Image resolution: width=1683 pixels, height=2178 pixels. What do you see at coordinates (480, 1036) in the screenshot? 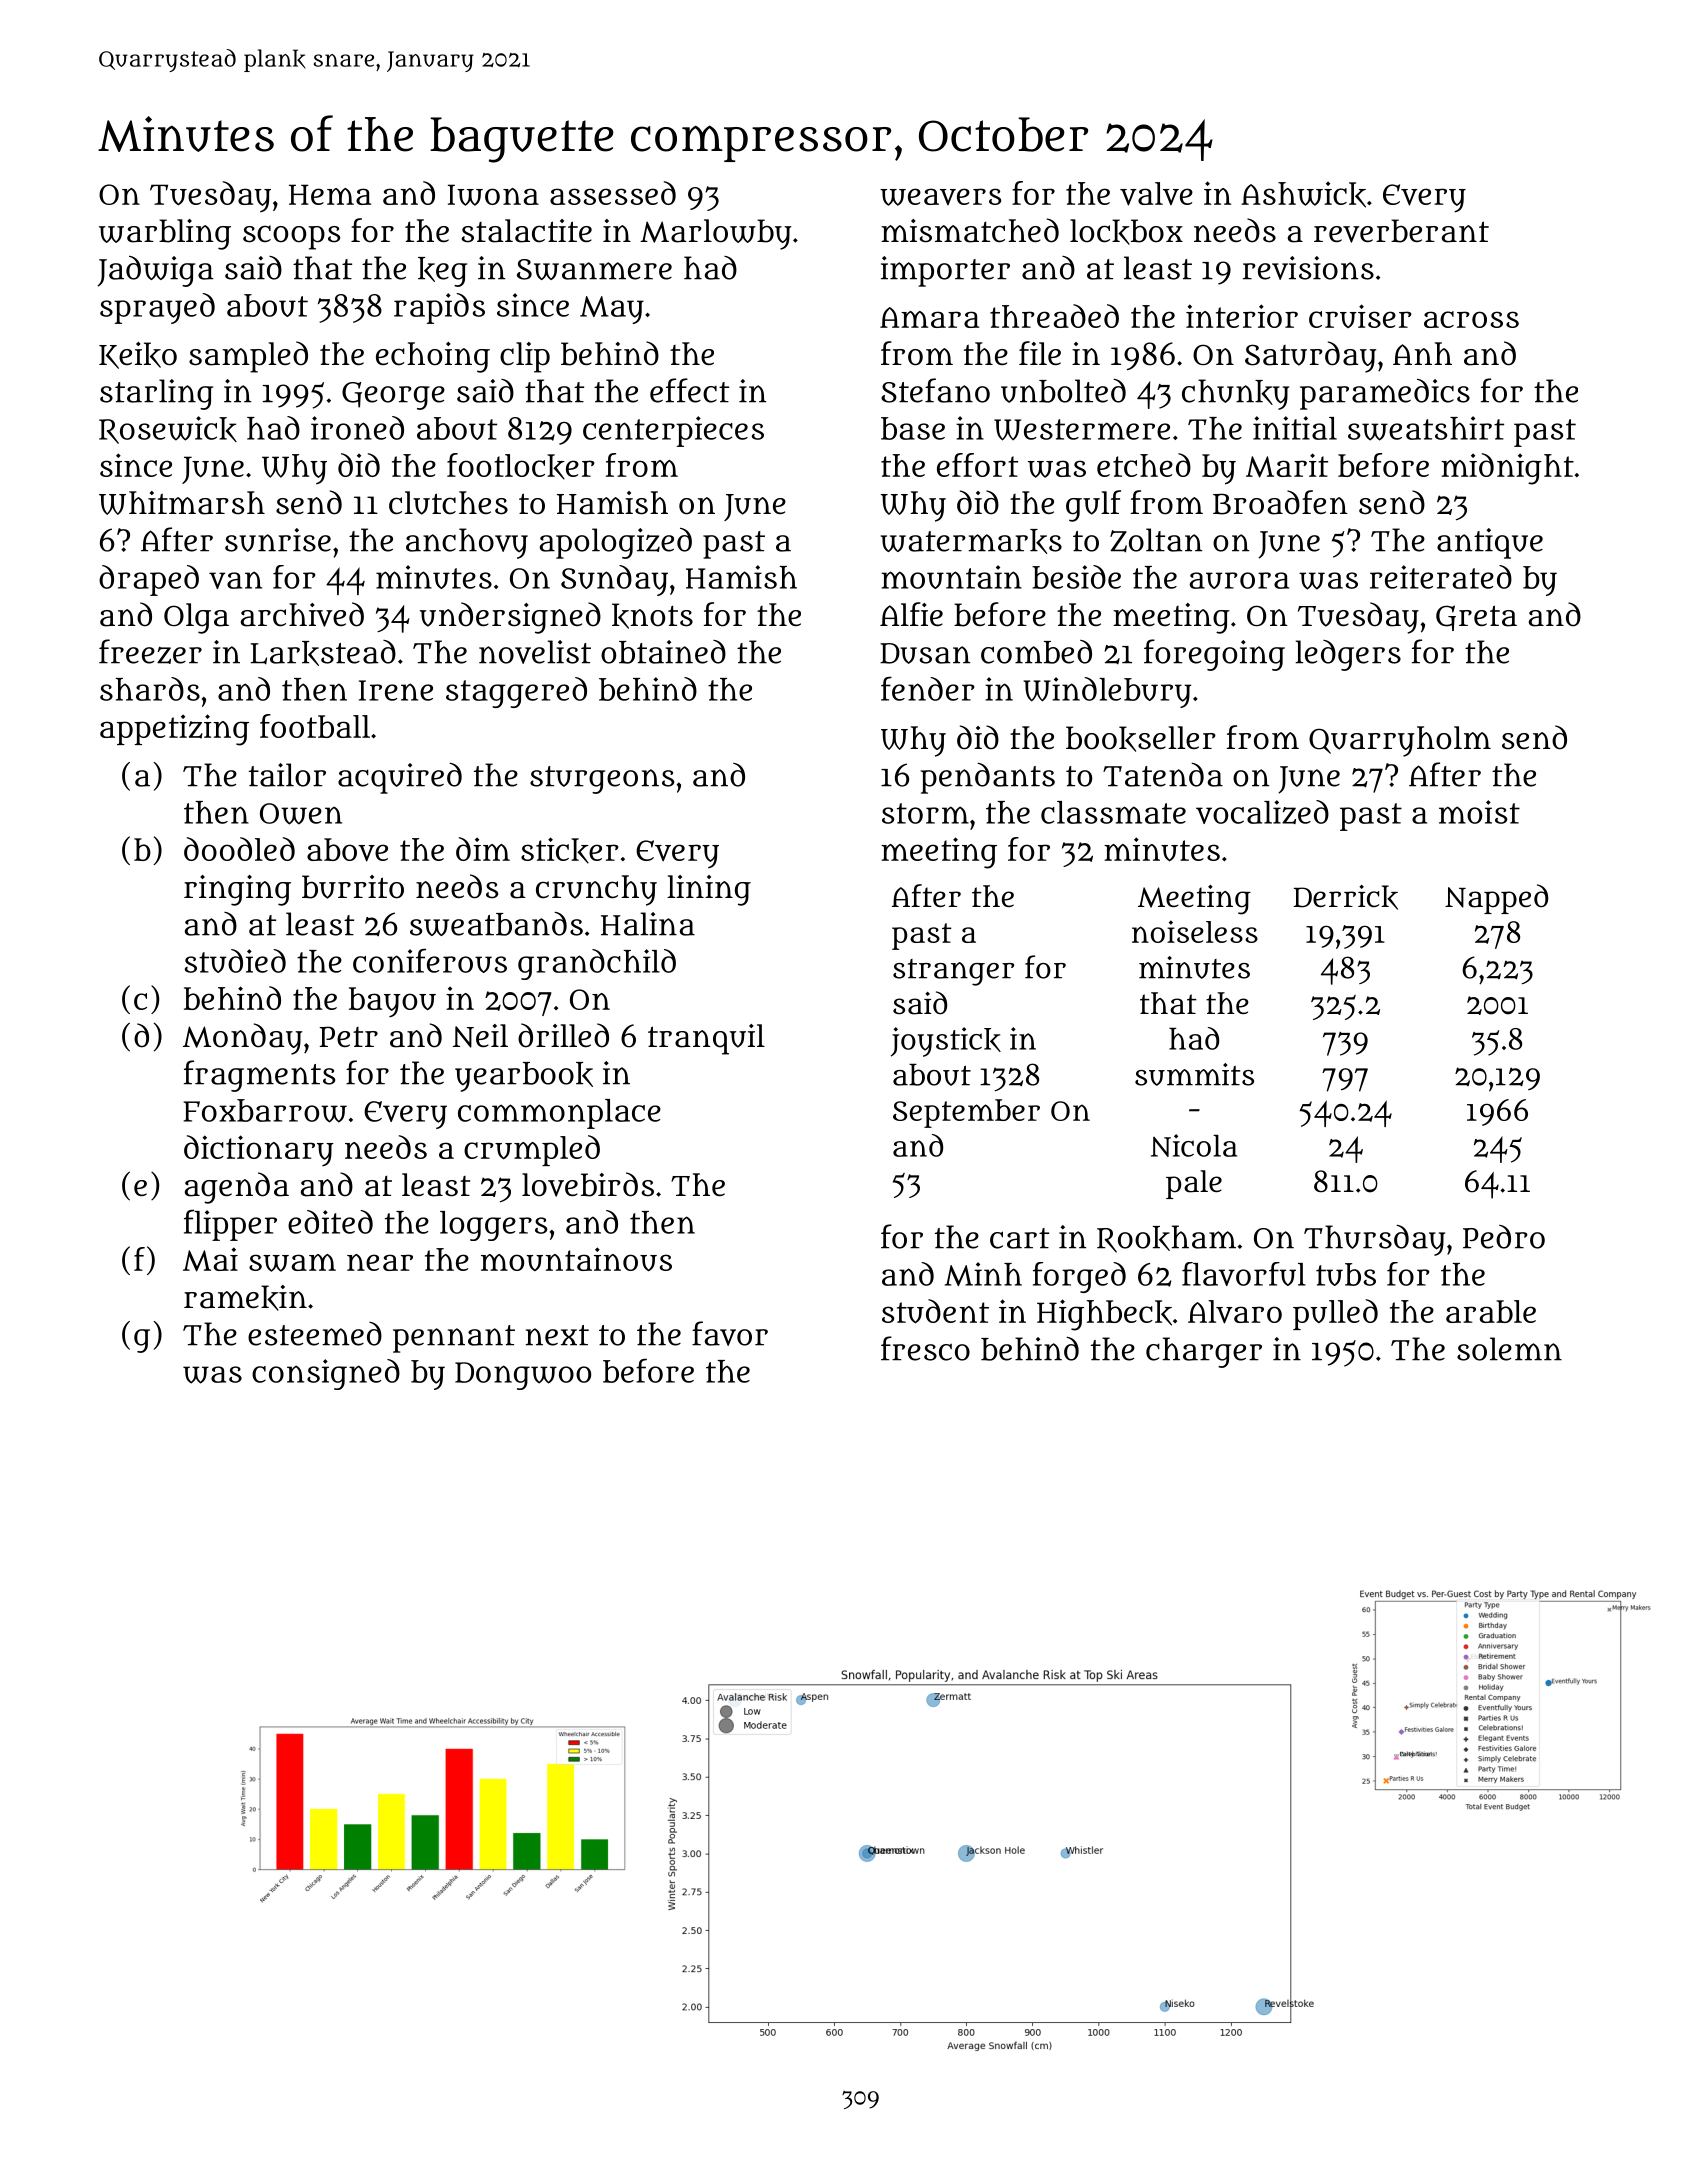
I see `Neil` at bounding box center [480, 1036].
